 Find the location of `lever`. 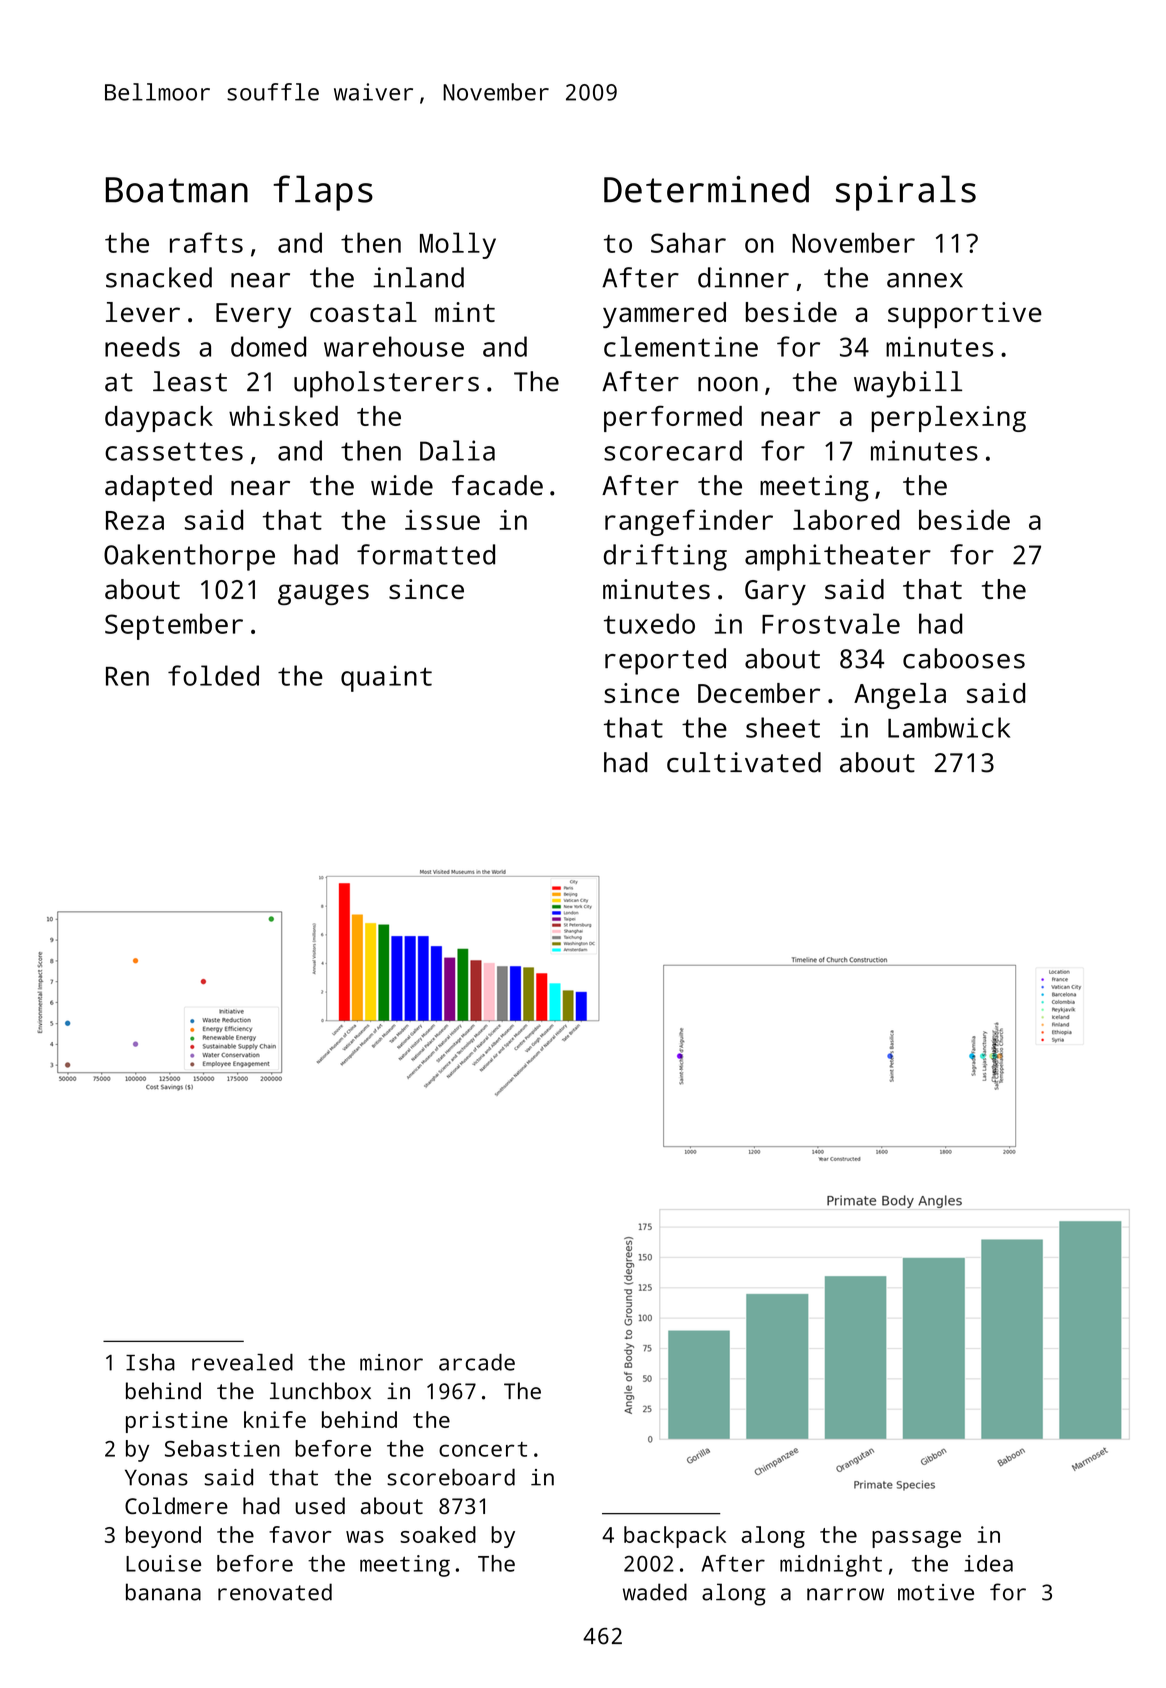

lever is located at coordinates (143, 312).
